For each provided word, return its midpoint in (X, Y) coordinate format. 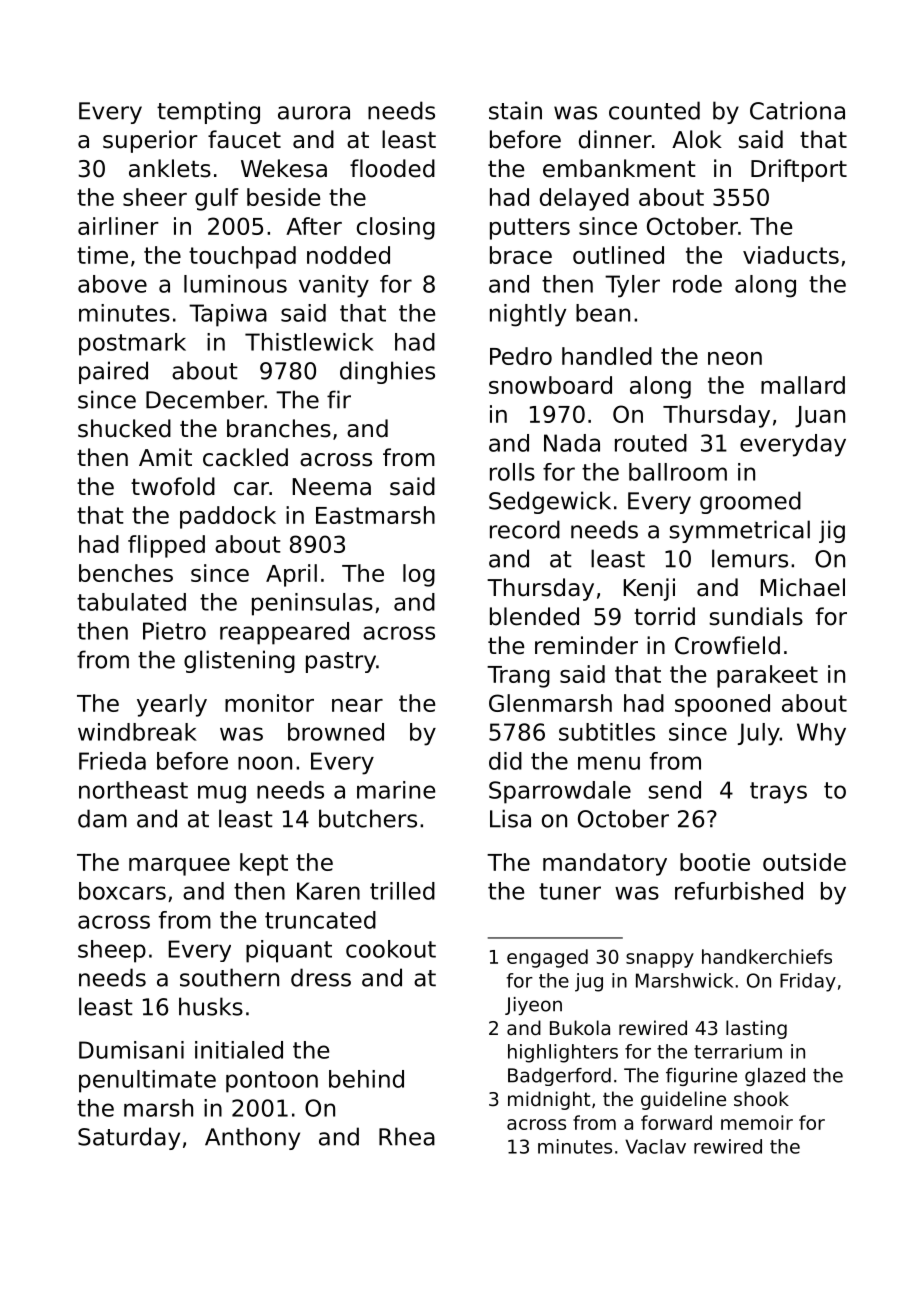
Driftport (799, 170)
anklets (170, 168)
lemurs (750, 558)
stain (515, 110)
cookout (391, 949)
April (291, 575)
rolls (512, 472)
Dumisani (131, 1050)
